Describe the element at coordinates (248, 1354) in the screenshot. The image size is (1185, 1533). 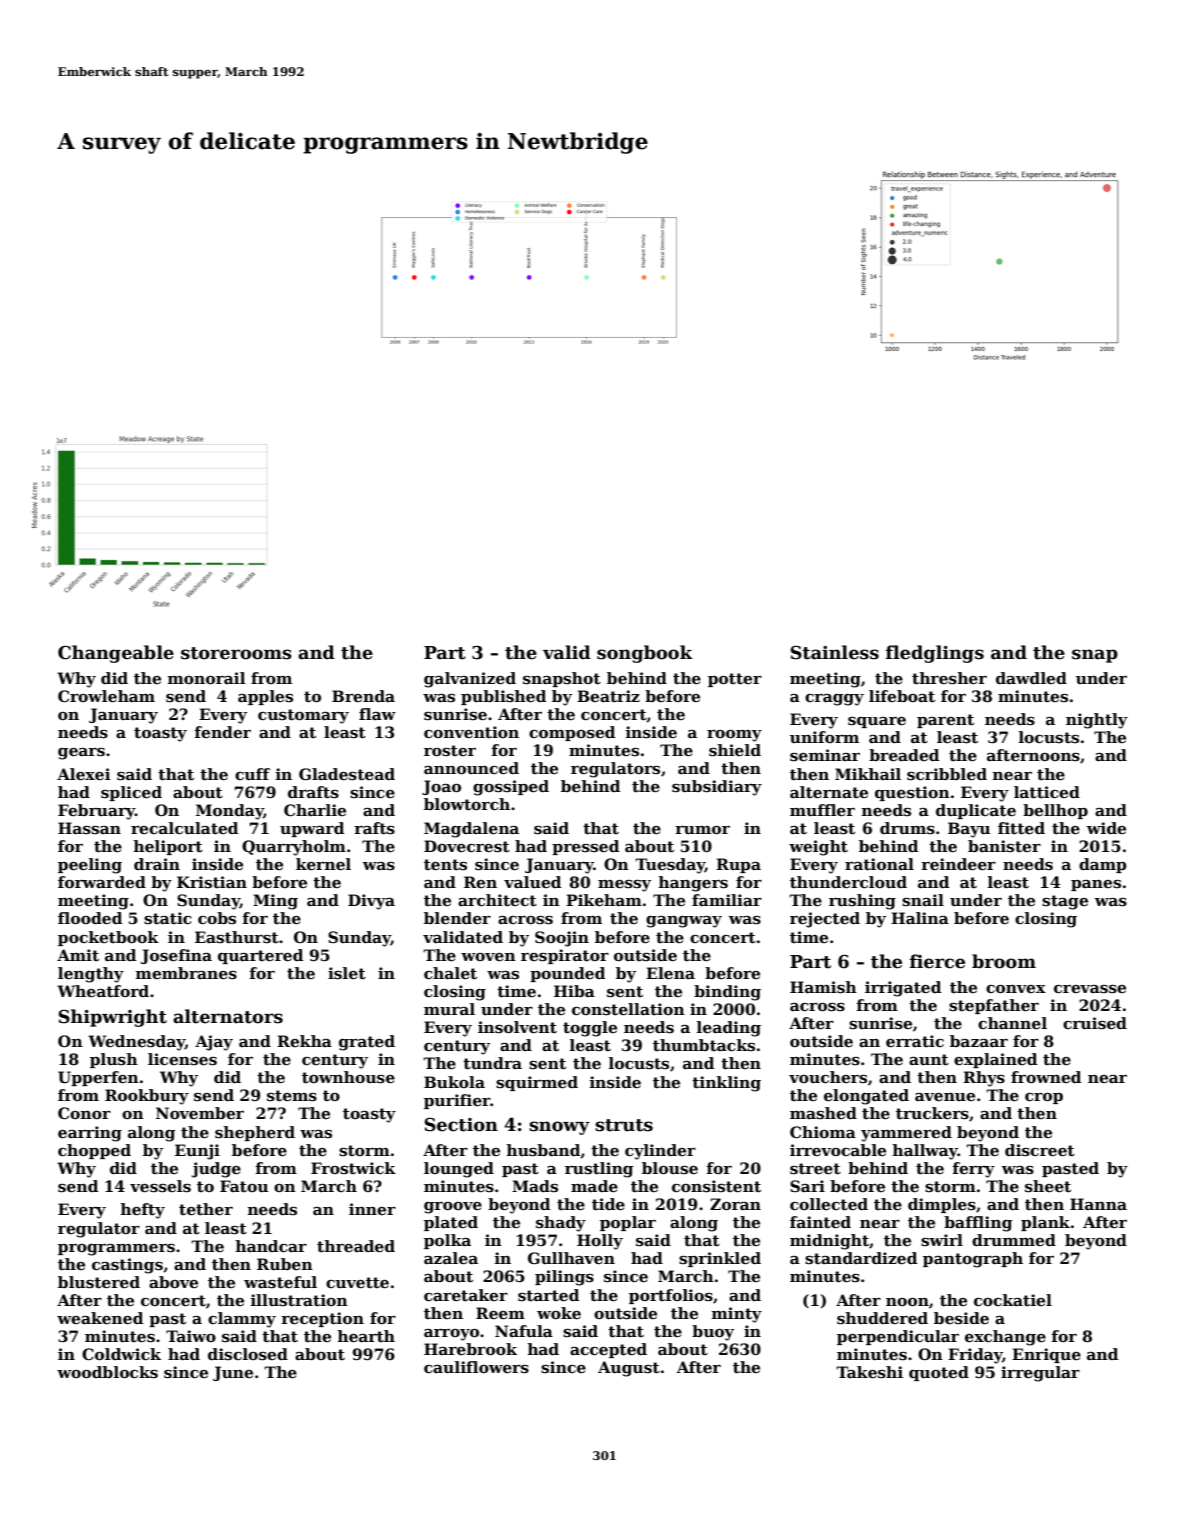
I see `disclosed` at that location.
